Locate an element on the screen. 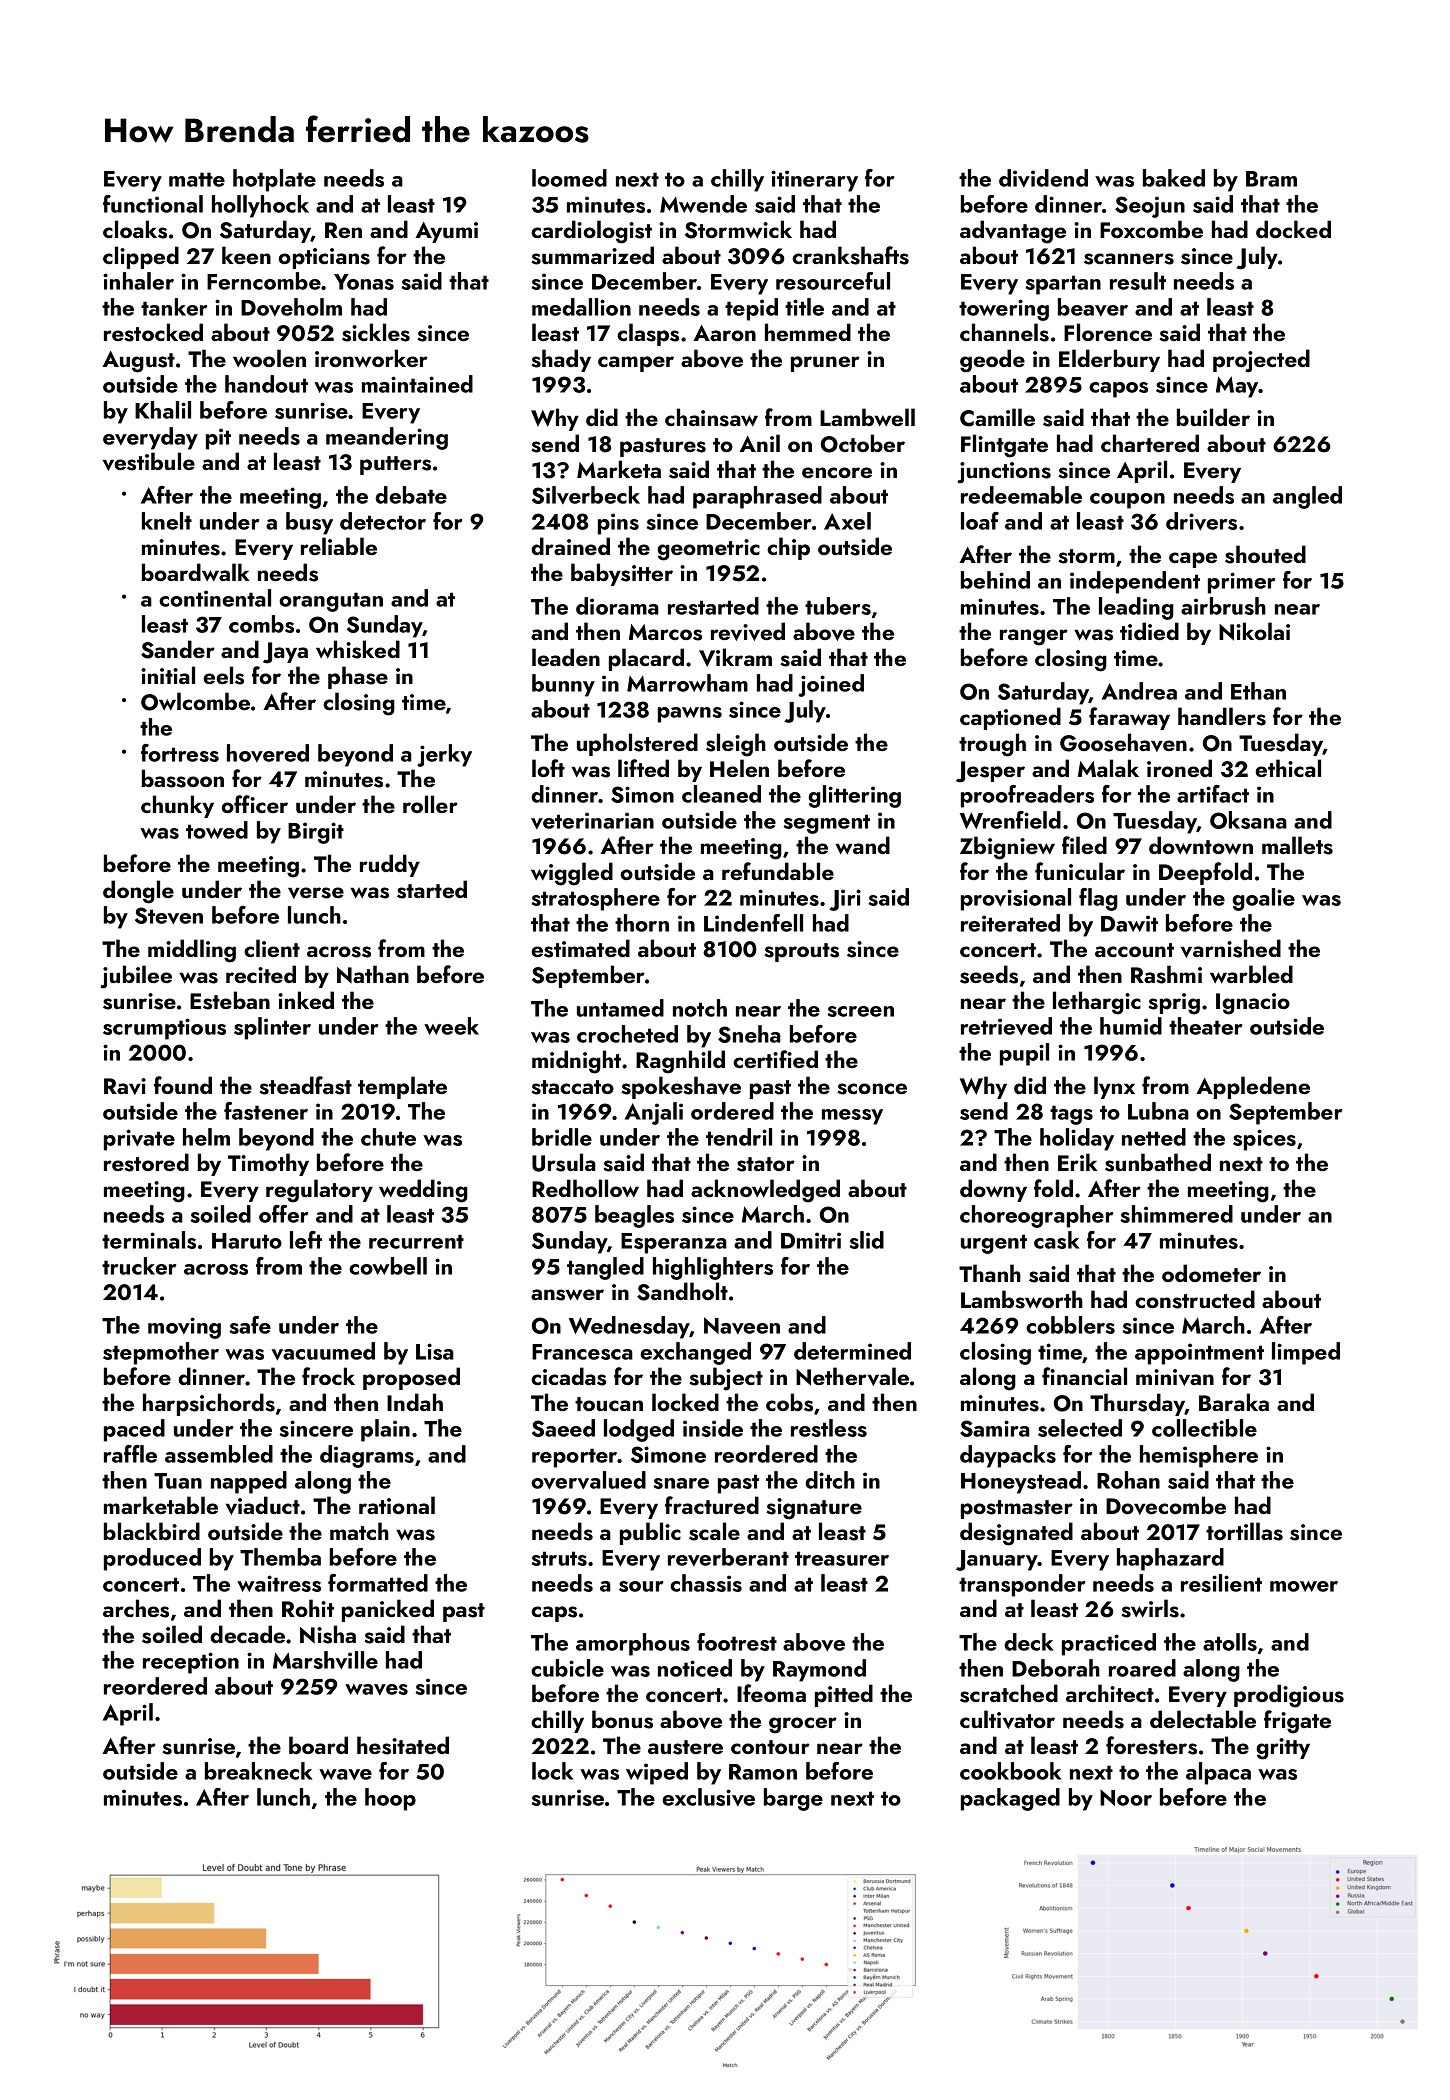 The height and width of the screenshot is (2100, 1450). hesitated is located at coordinates (403, 1745).
